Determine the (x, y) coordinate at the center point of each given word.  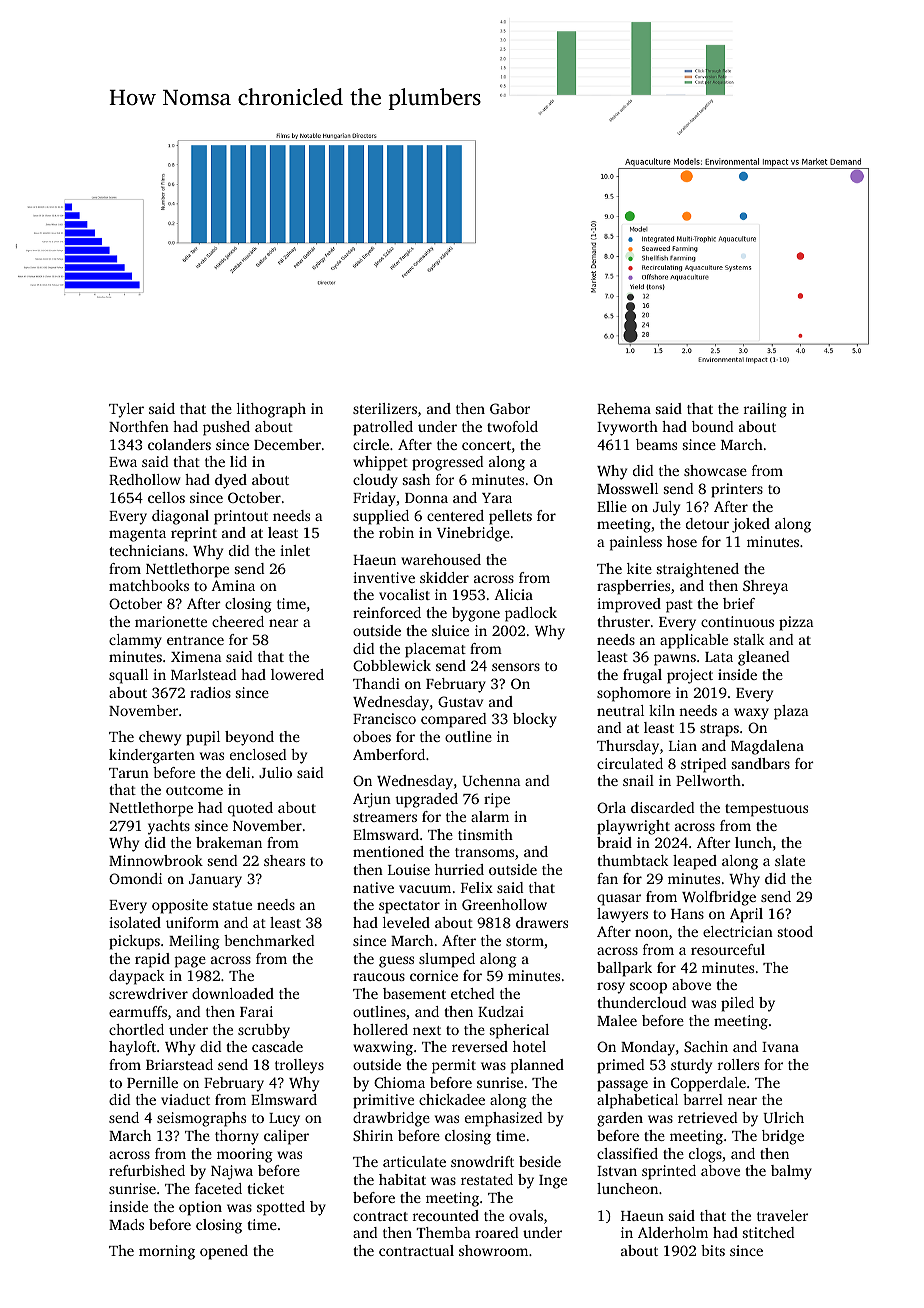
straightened (698, 570)
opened (224, 1252)
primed (620, 1066)
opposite (180, 906)
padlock (531, 614)
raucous (379, 977)
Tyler (126, 410)
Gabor (510, 408)
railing (765, 410)
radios (210, 692)
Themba (443, 1232)
